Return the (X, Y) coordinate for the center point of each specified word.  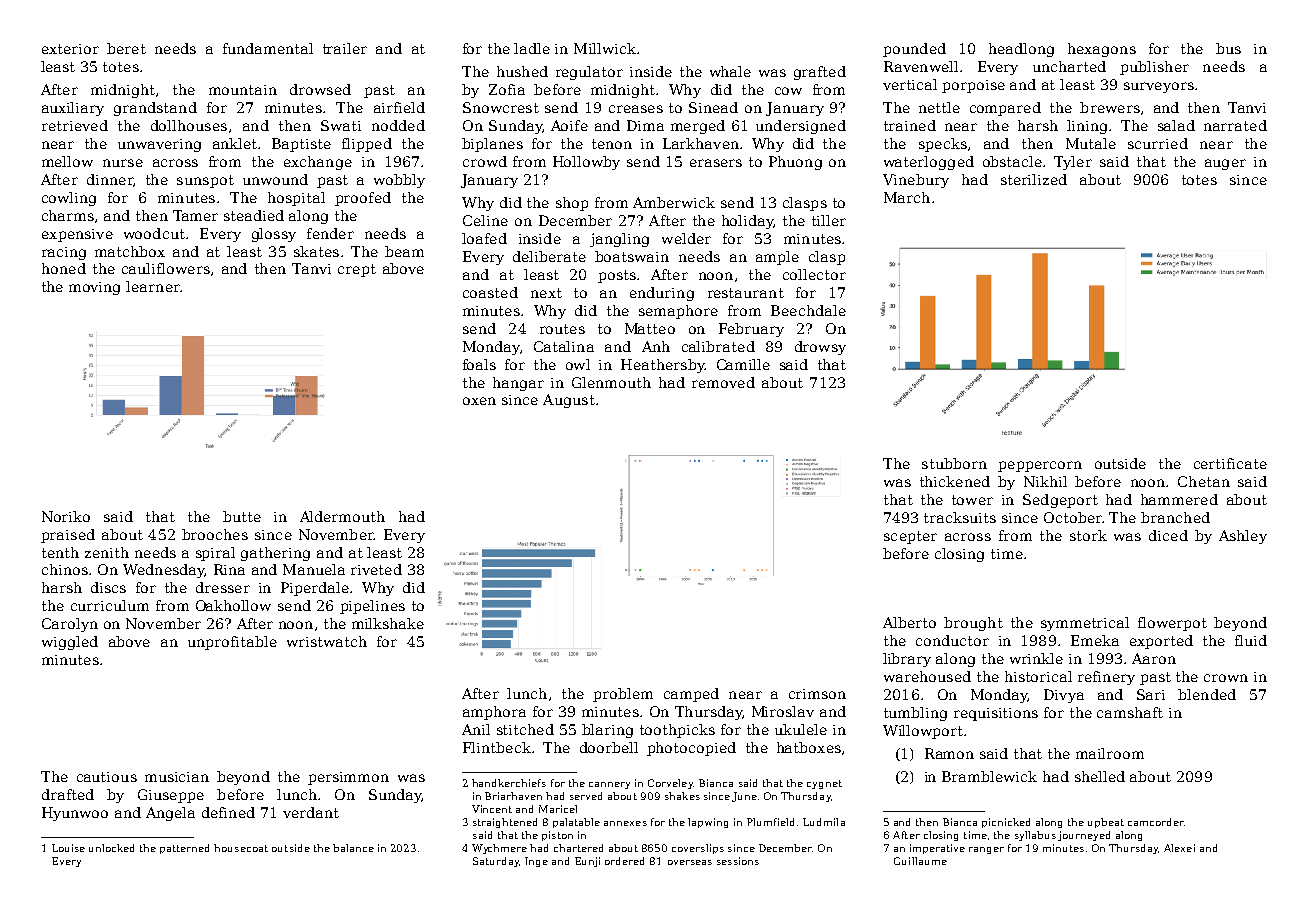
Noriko (66, 516)
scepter (910, 537)
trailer (345, 48)
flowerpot (1172, 624)
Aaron (1154, 658)
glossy (274, 235)
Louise (68, 848)
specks (943, 145)
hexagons (1102, 50)
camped (691, 695)
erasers (716, 163)
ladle (532, 48)
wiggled (70, 643)
